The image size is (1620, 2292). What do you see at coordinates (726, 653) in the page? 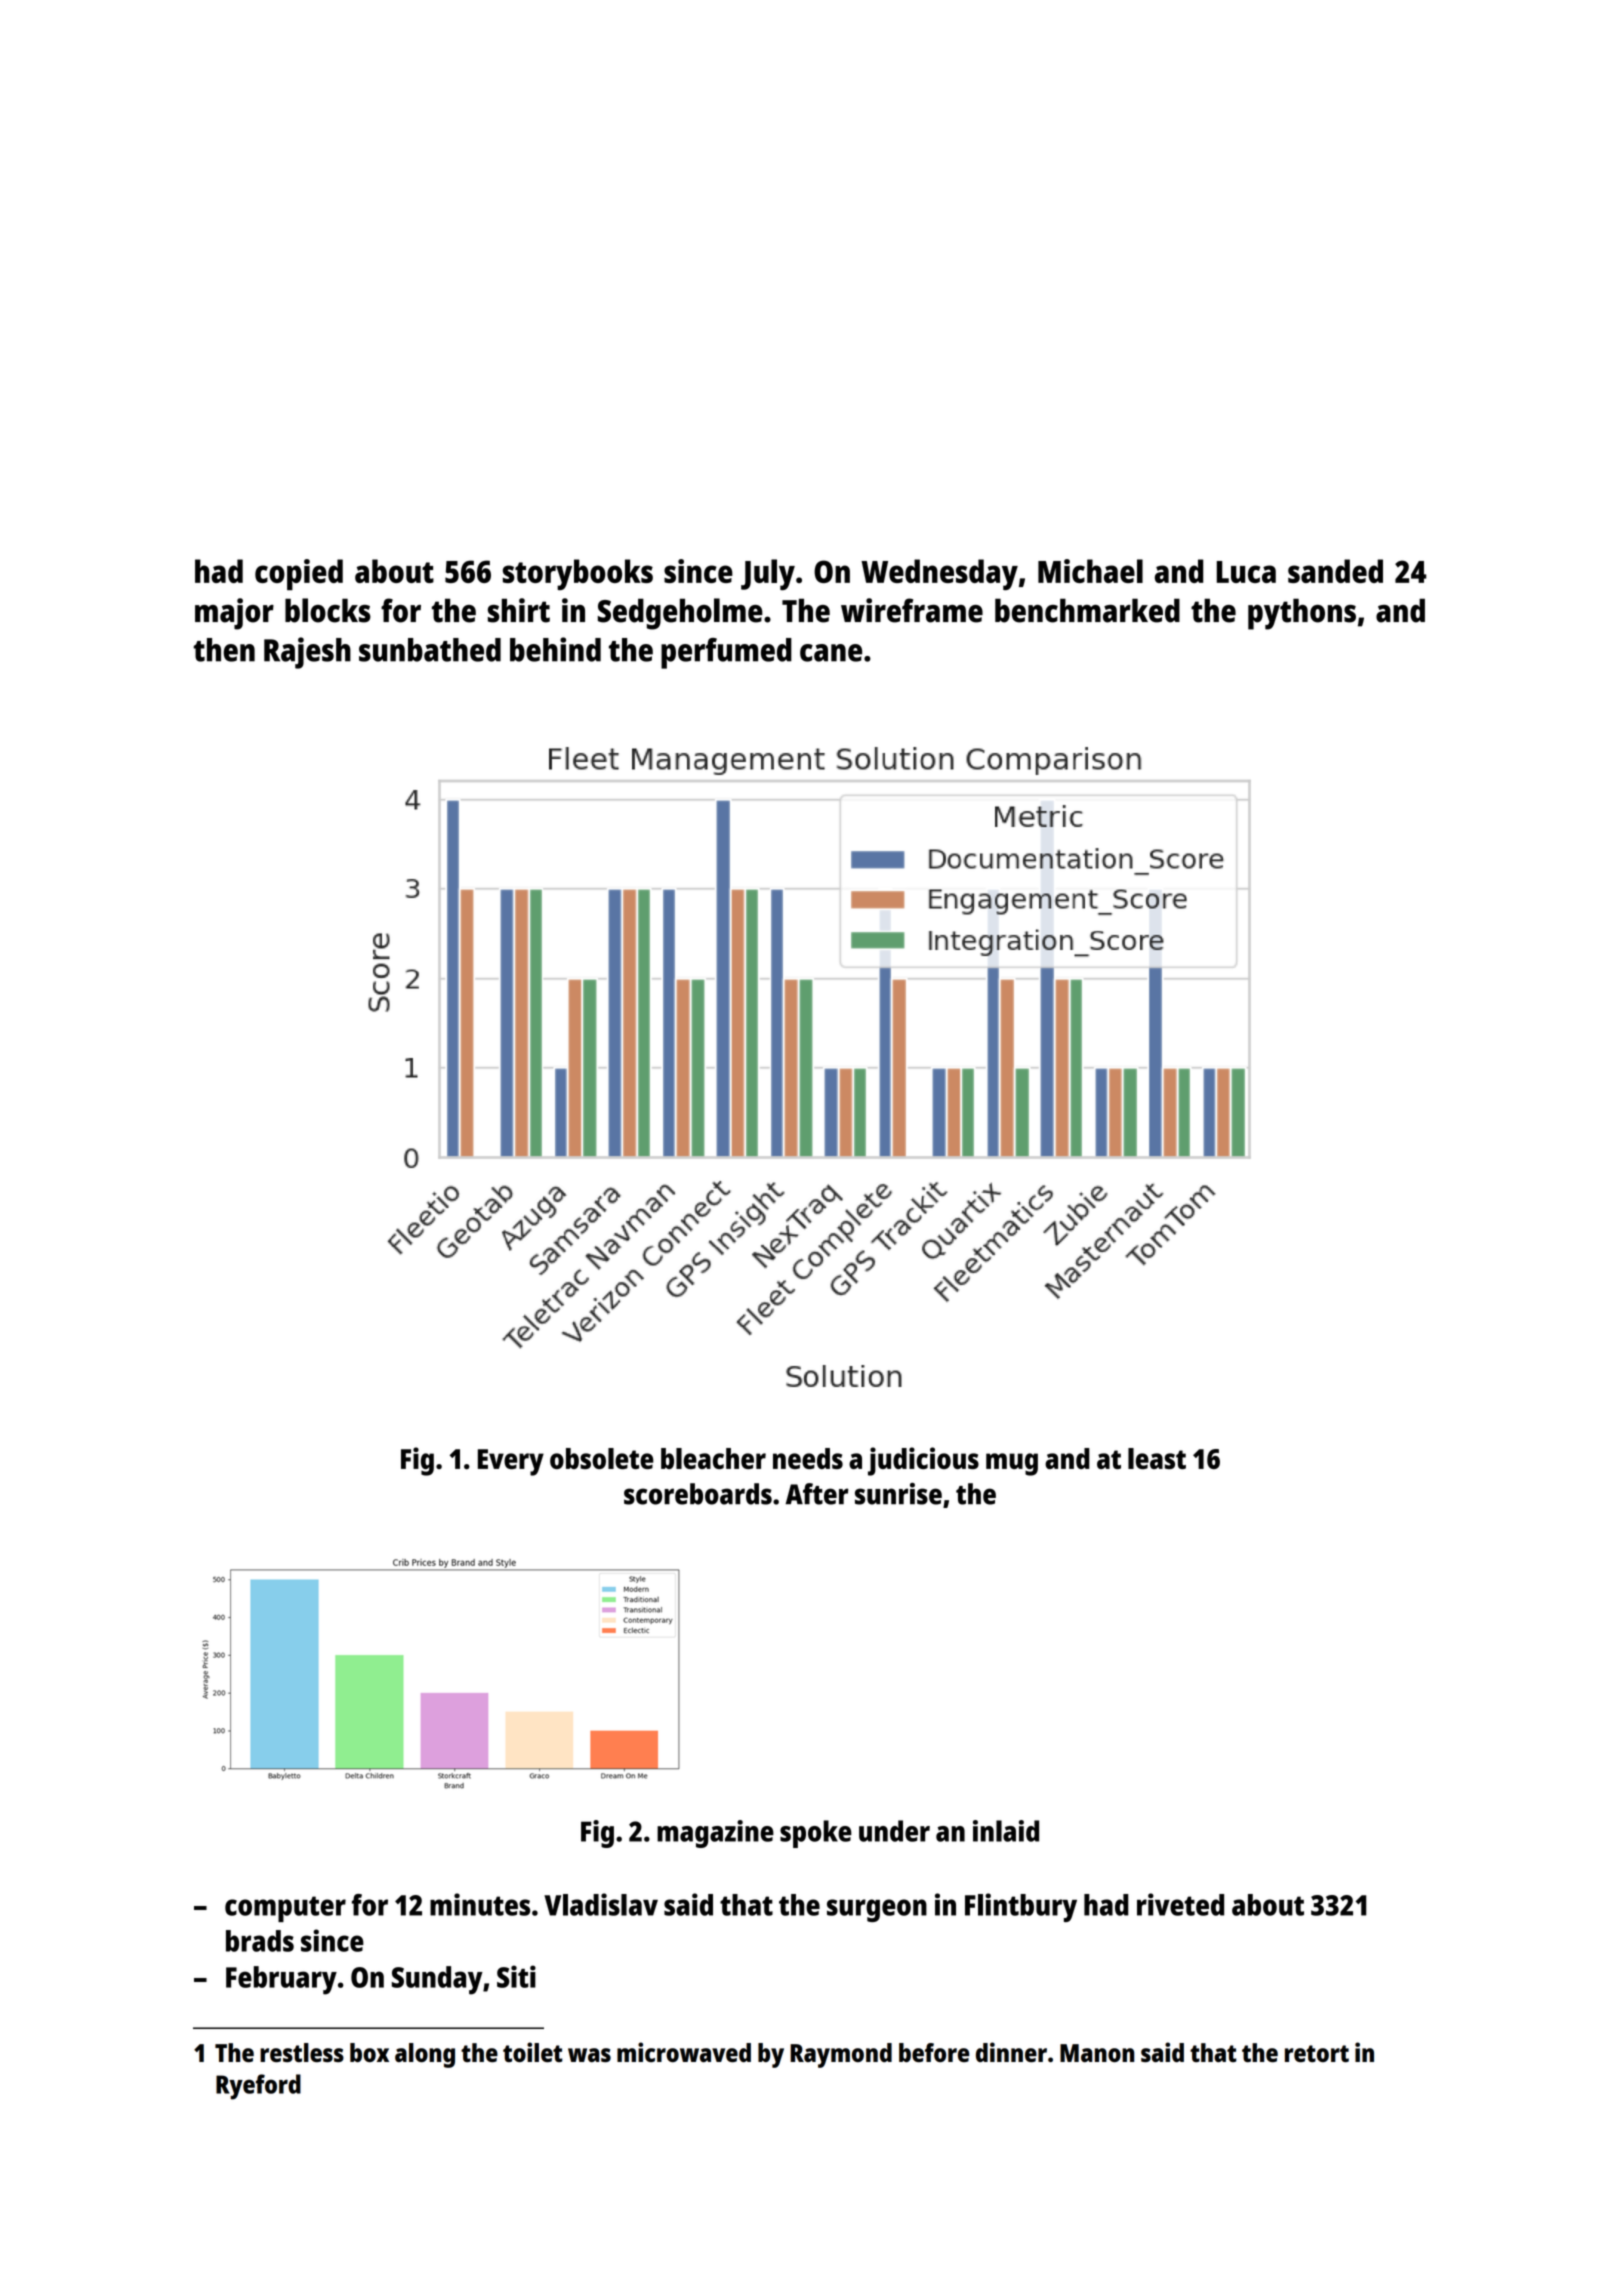
I see `perfumed` at bounding box center [726, 653].
